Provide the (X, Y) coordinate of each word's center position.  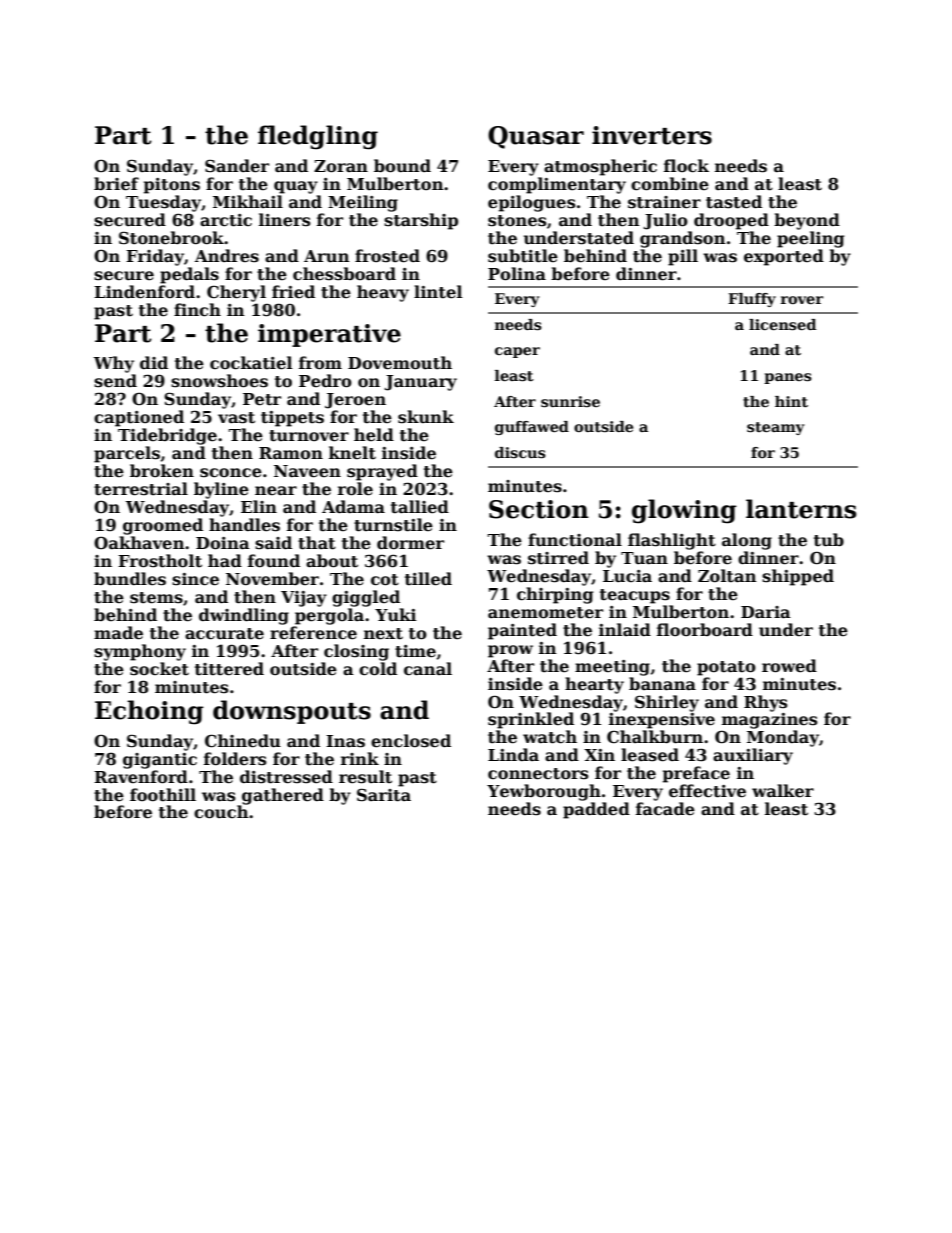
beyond (807, 221)
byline (221, 490)
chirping (555, 595)
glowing (684, 511)
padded (596, 810)
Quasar (536, 137)
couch (221, 812)
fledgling (318, 137)
